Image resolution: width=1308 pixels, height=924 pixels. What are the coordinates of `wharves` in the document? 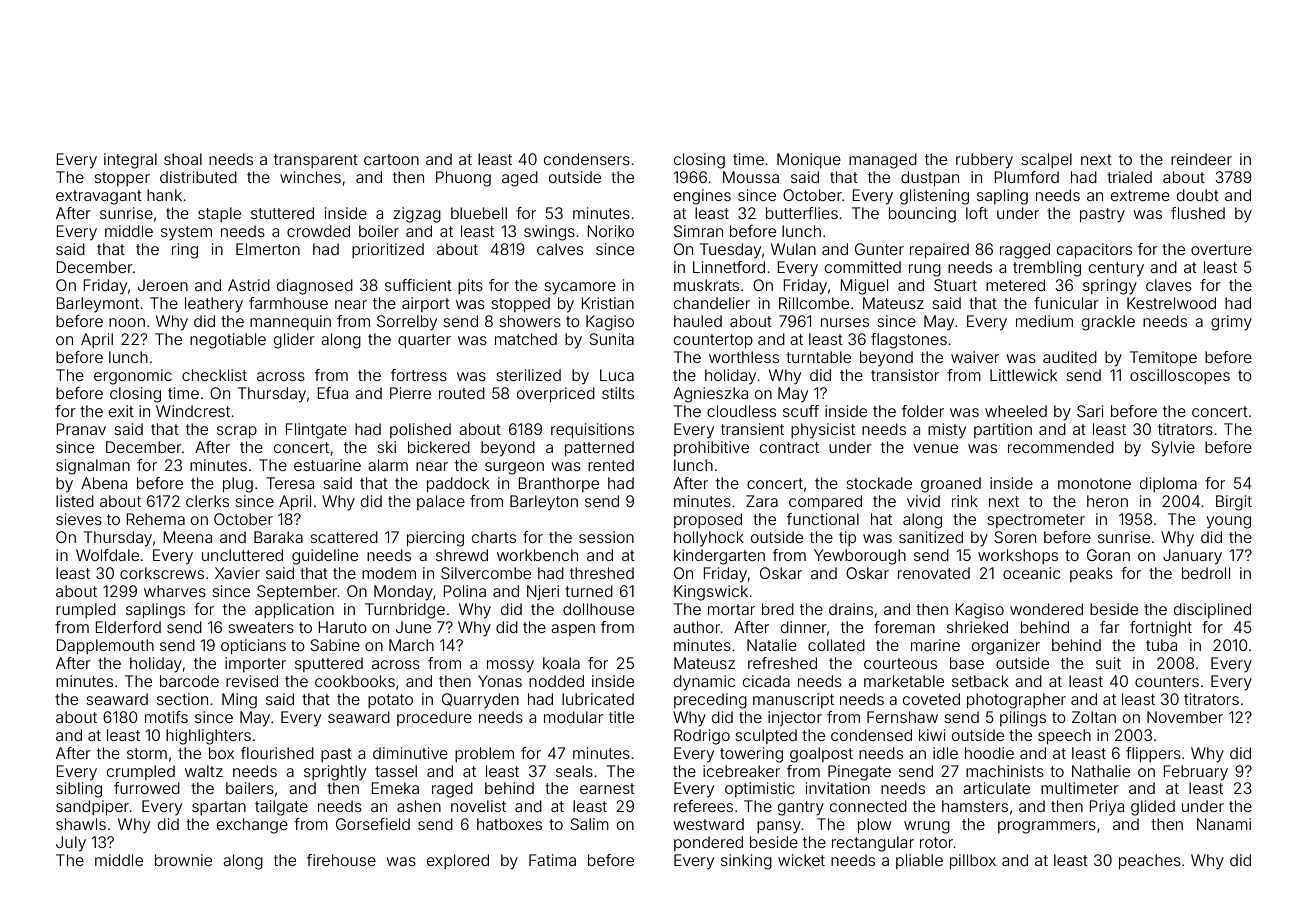 It's located at (175, 591).
